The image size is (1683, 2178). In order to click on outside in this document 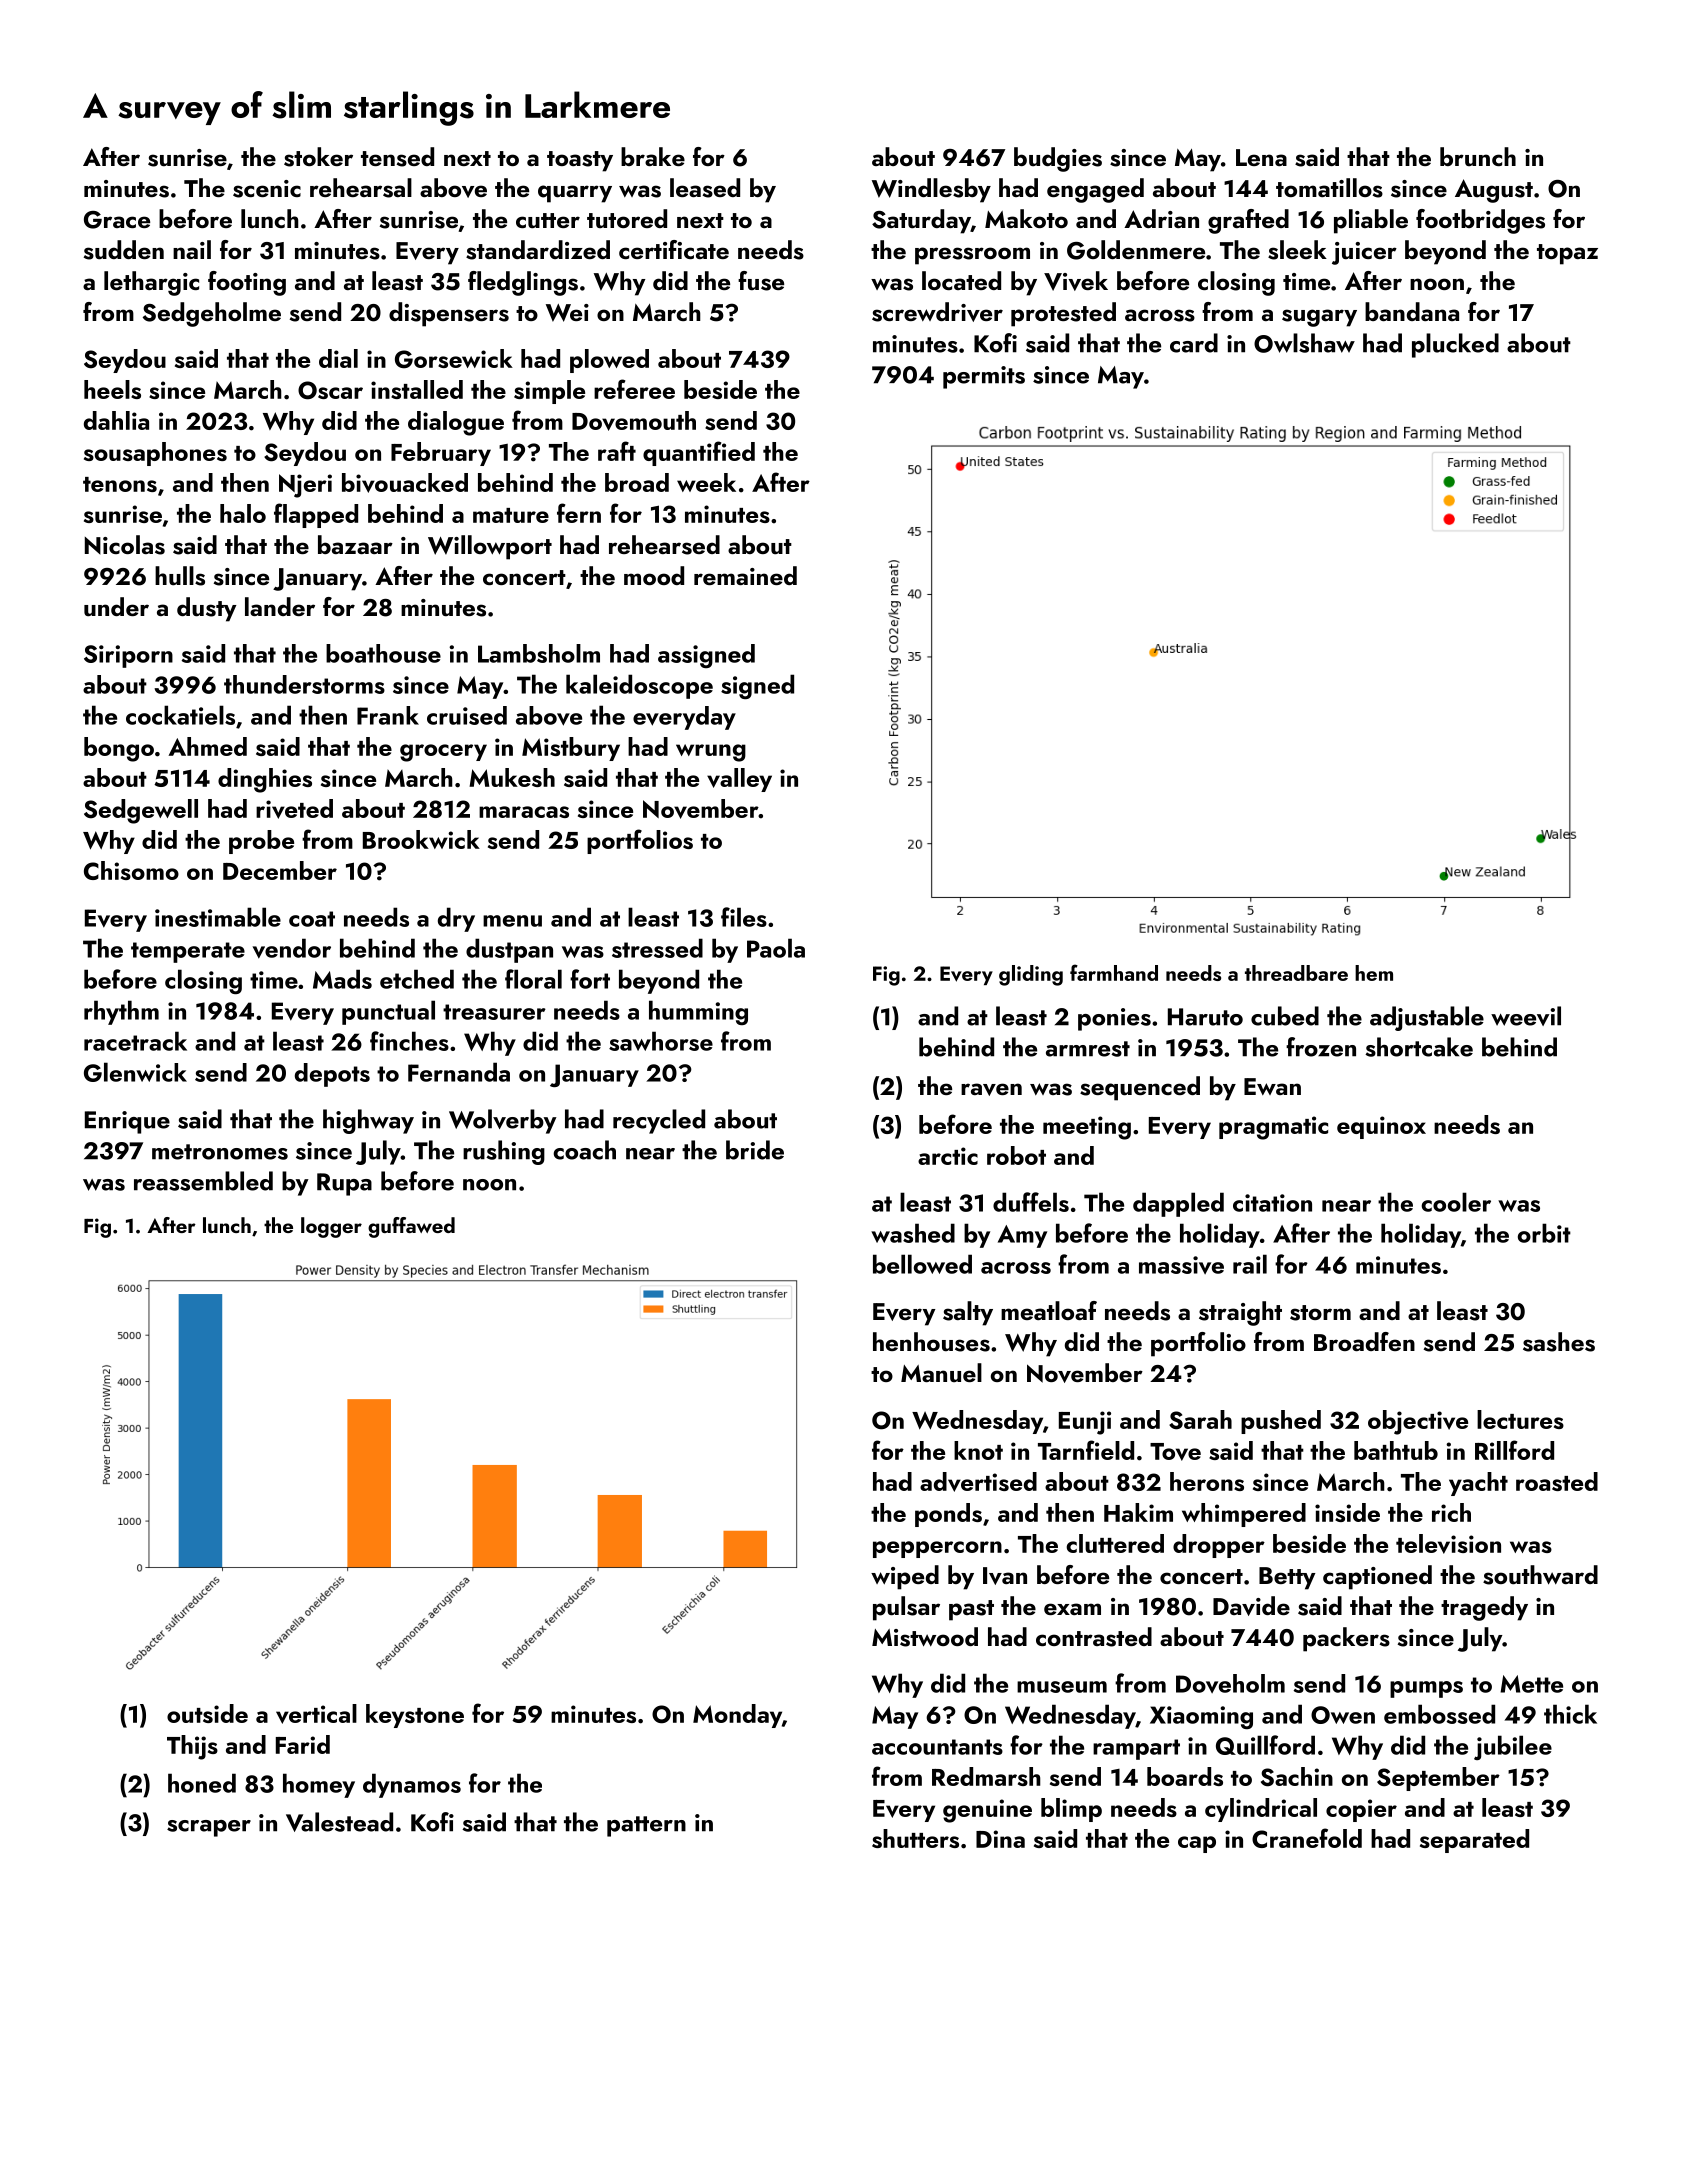, I will do `click(207, 1713)`.
